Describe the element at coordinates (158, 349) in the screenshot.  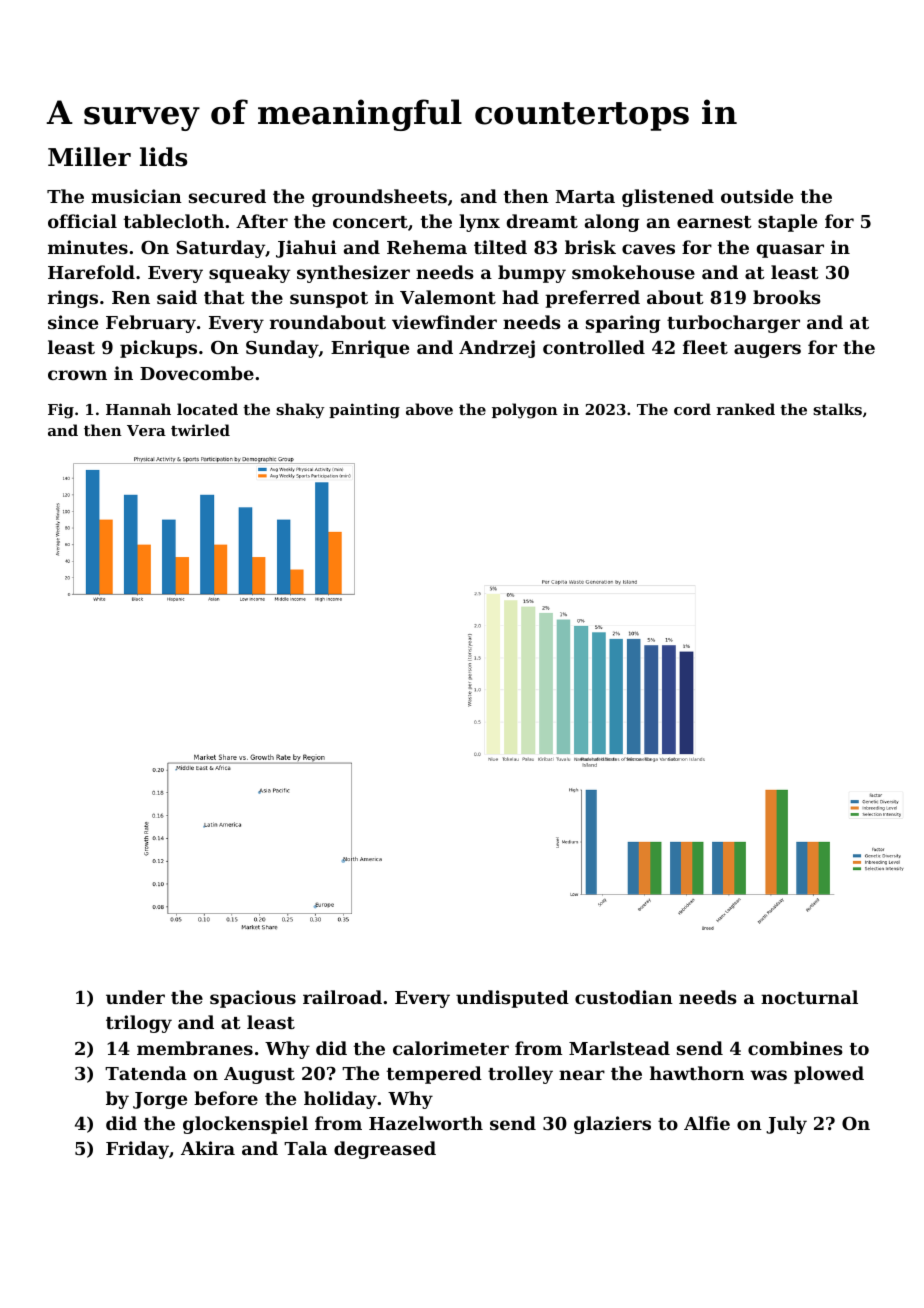
I see `pickups` at that location.
